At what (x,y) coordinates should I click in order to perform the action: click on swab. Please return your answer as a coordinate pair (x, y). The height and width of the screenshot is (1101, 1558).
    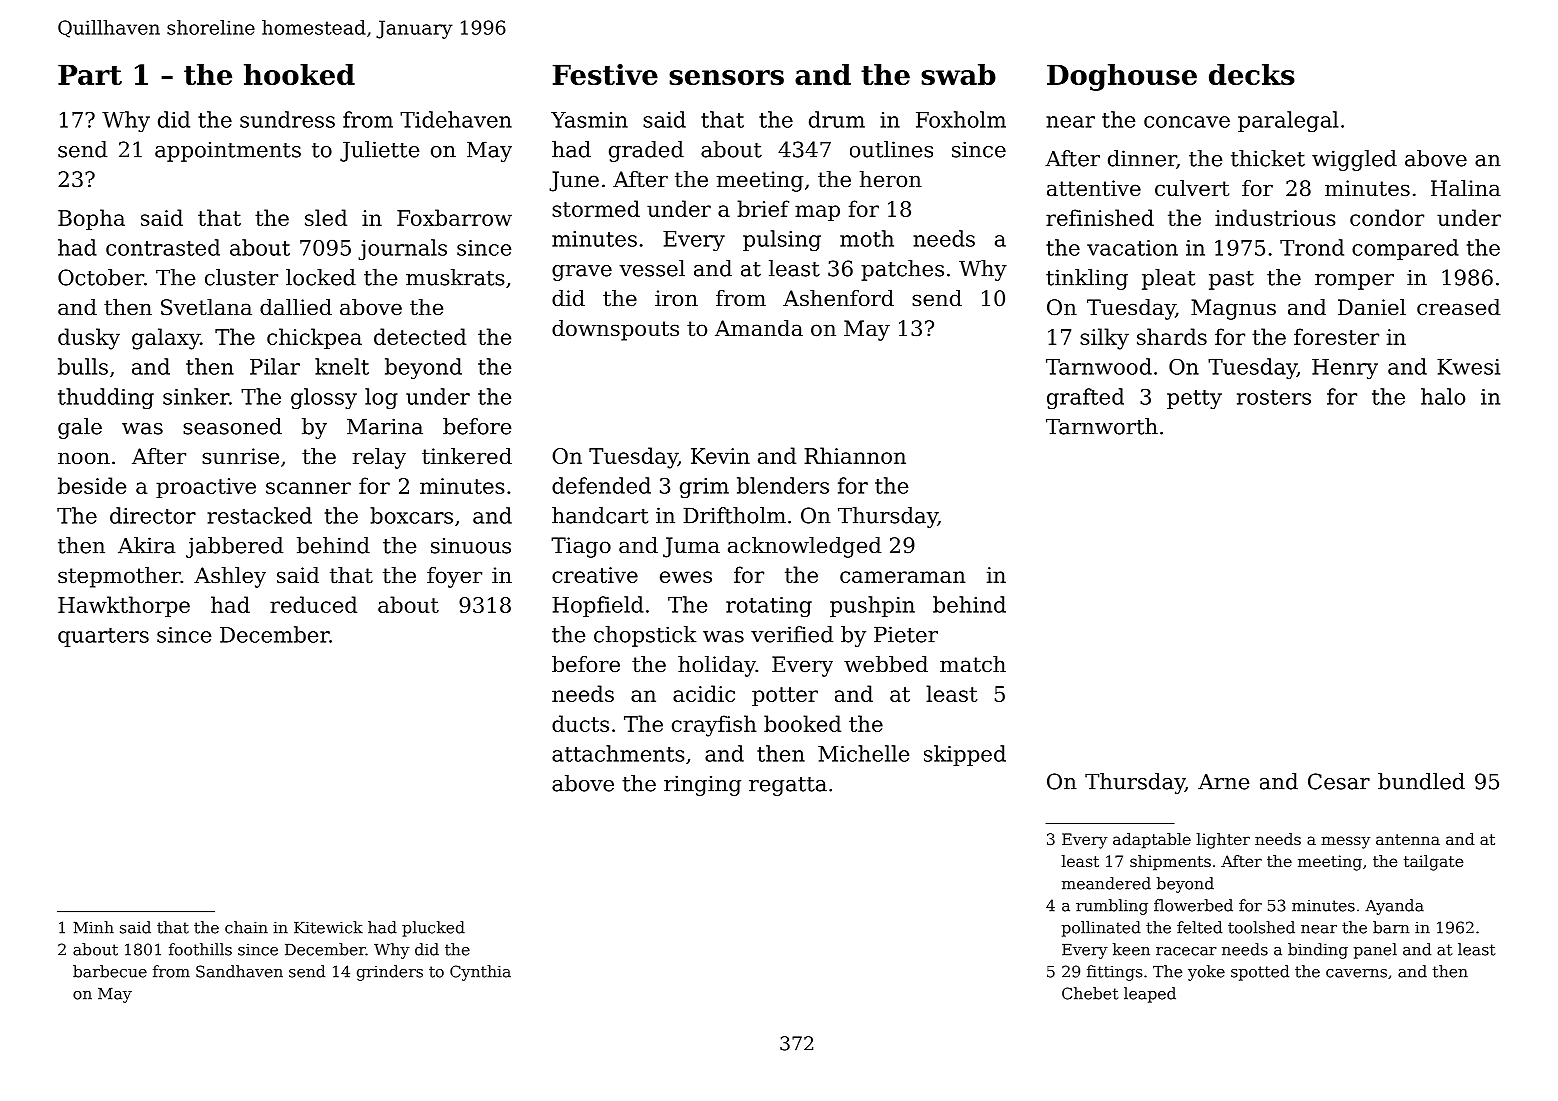
    Looking at the image, I should click on (958, 74).
